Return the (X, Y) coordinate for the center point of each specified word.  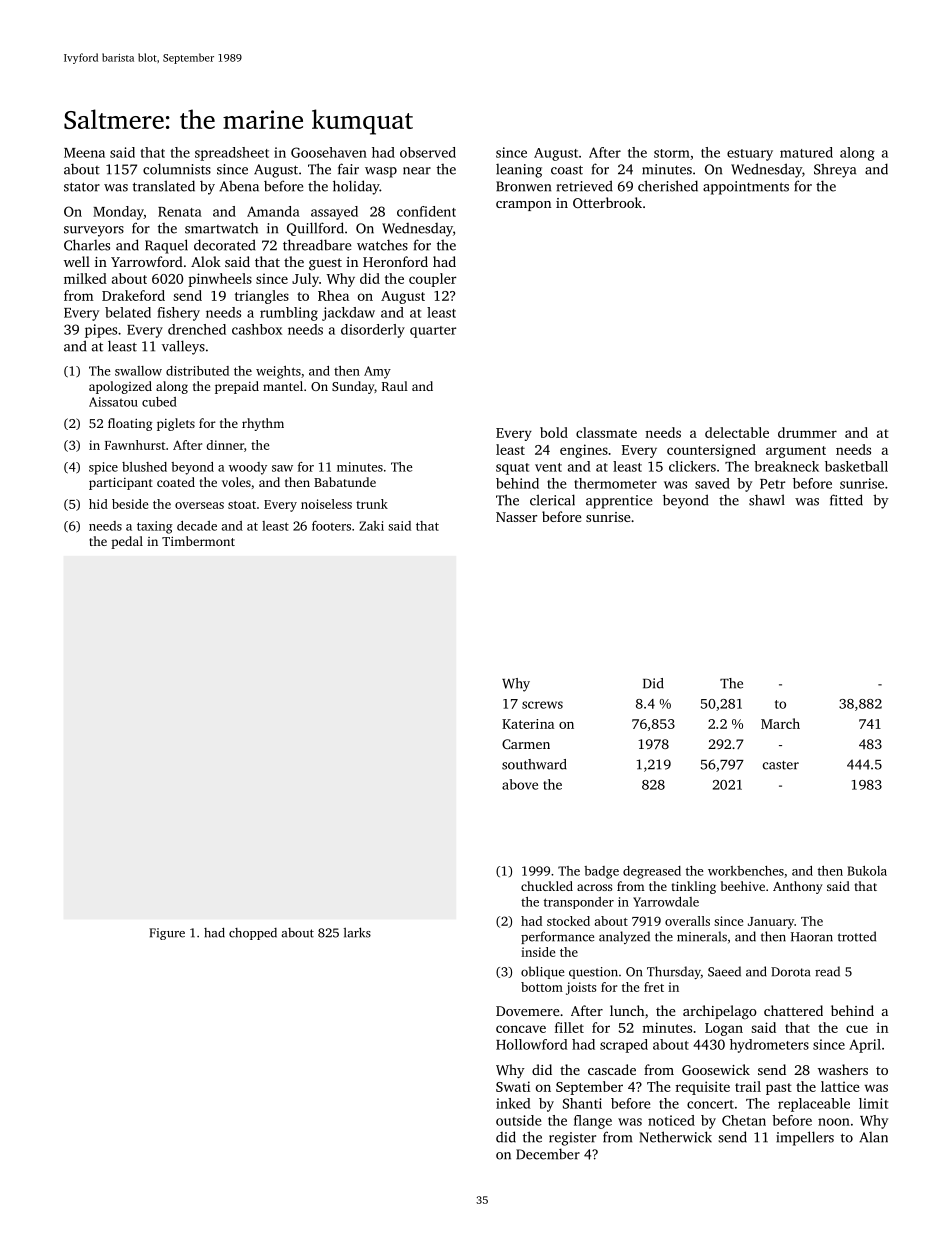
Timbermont (198, 541)
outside (519, 1120)
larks (357, 932)
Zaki (372, 526)
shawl (767, 500)
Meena (84, 153)
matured (806, 152)
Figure (167, 934)
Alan (873, 1137)
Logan (724, 1029)
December (548, 1154)
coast (567, 170)
